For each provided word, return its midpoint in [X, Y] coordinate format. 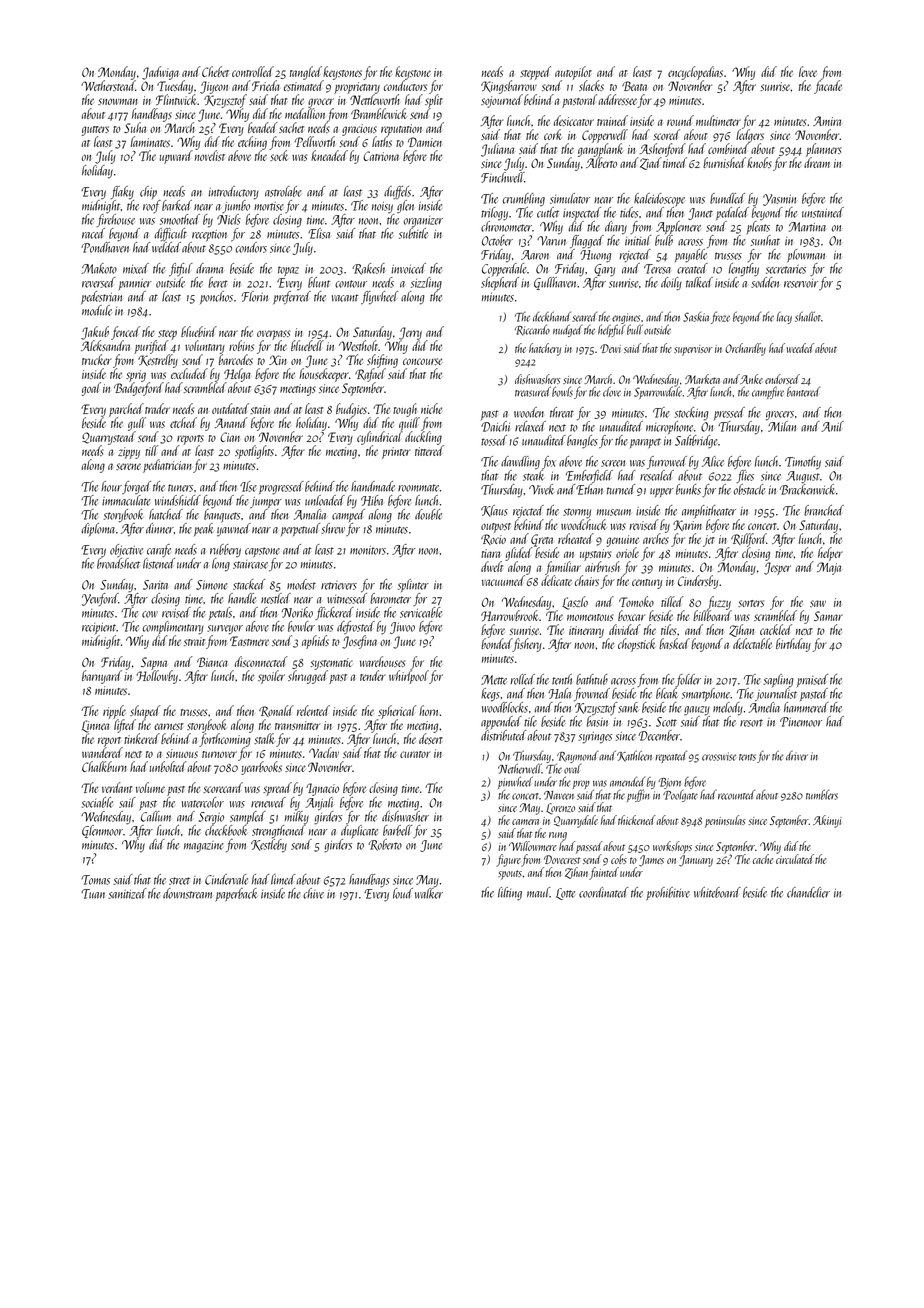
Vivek [541, 489]
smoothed [180, 219]
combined [728, 148]
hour [111, 486]
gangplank [600, 151]
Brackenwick [807, 489]
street [179, 881]
